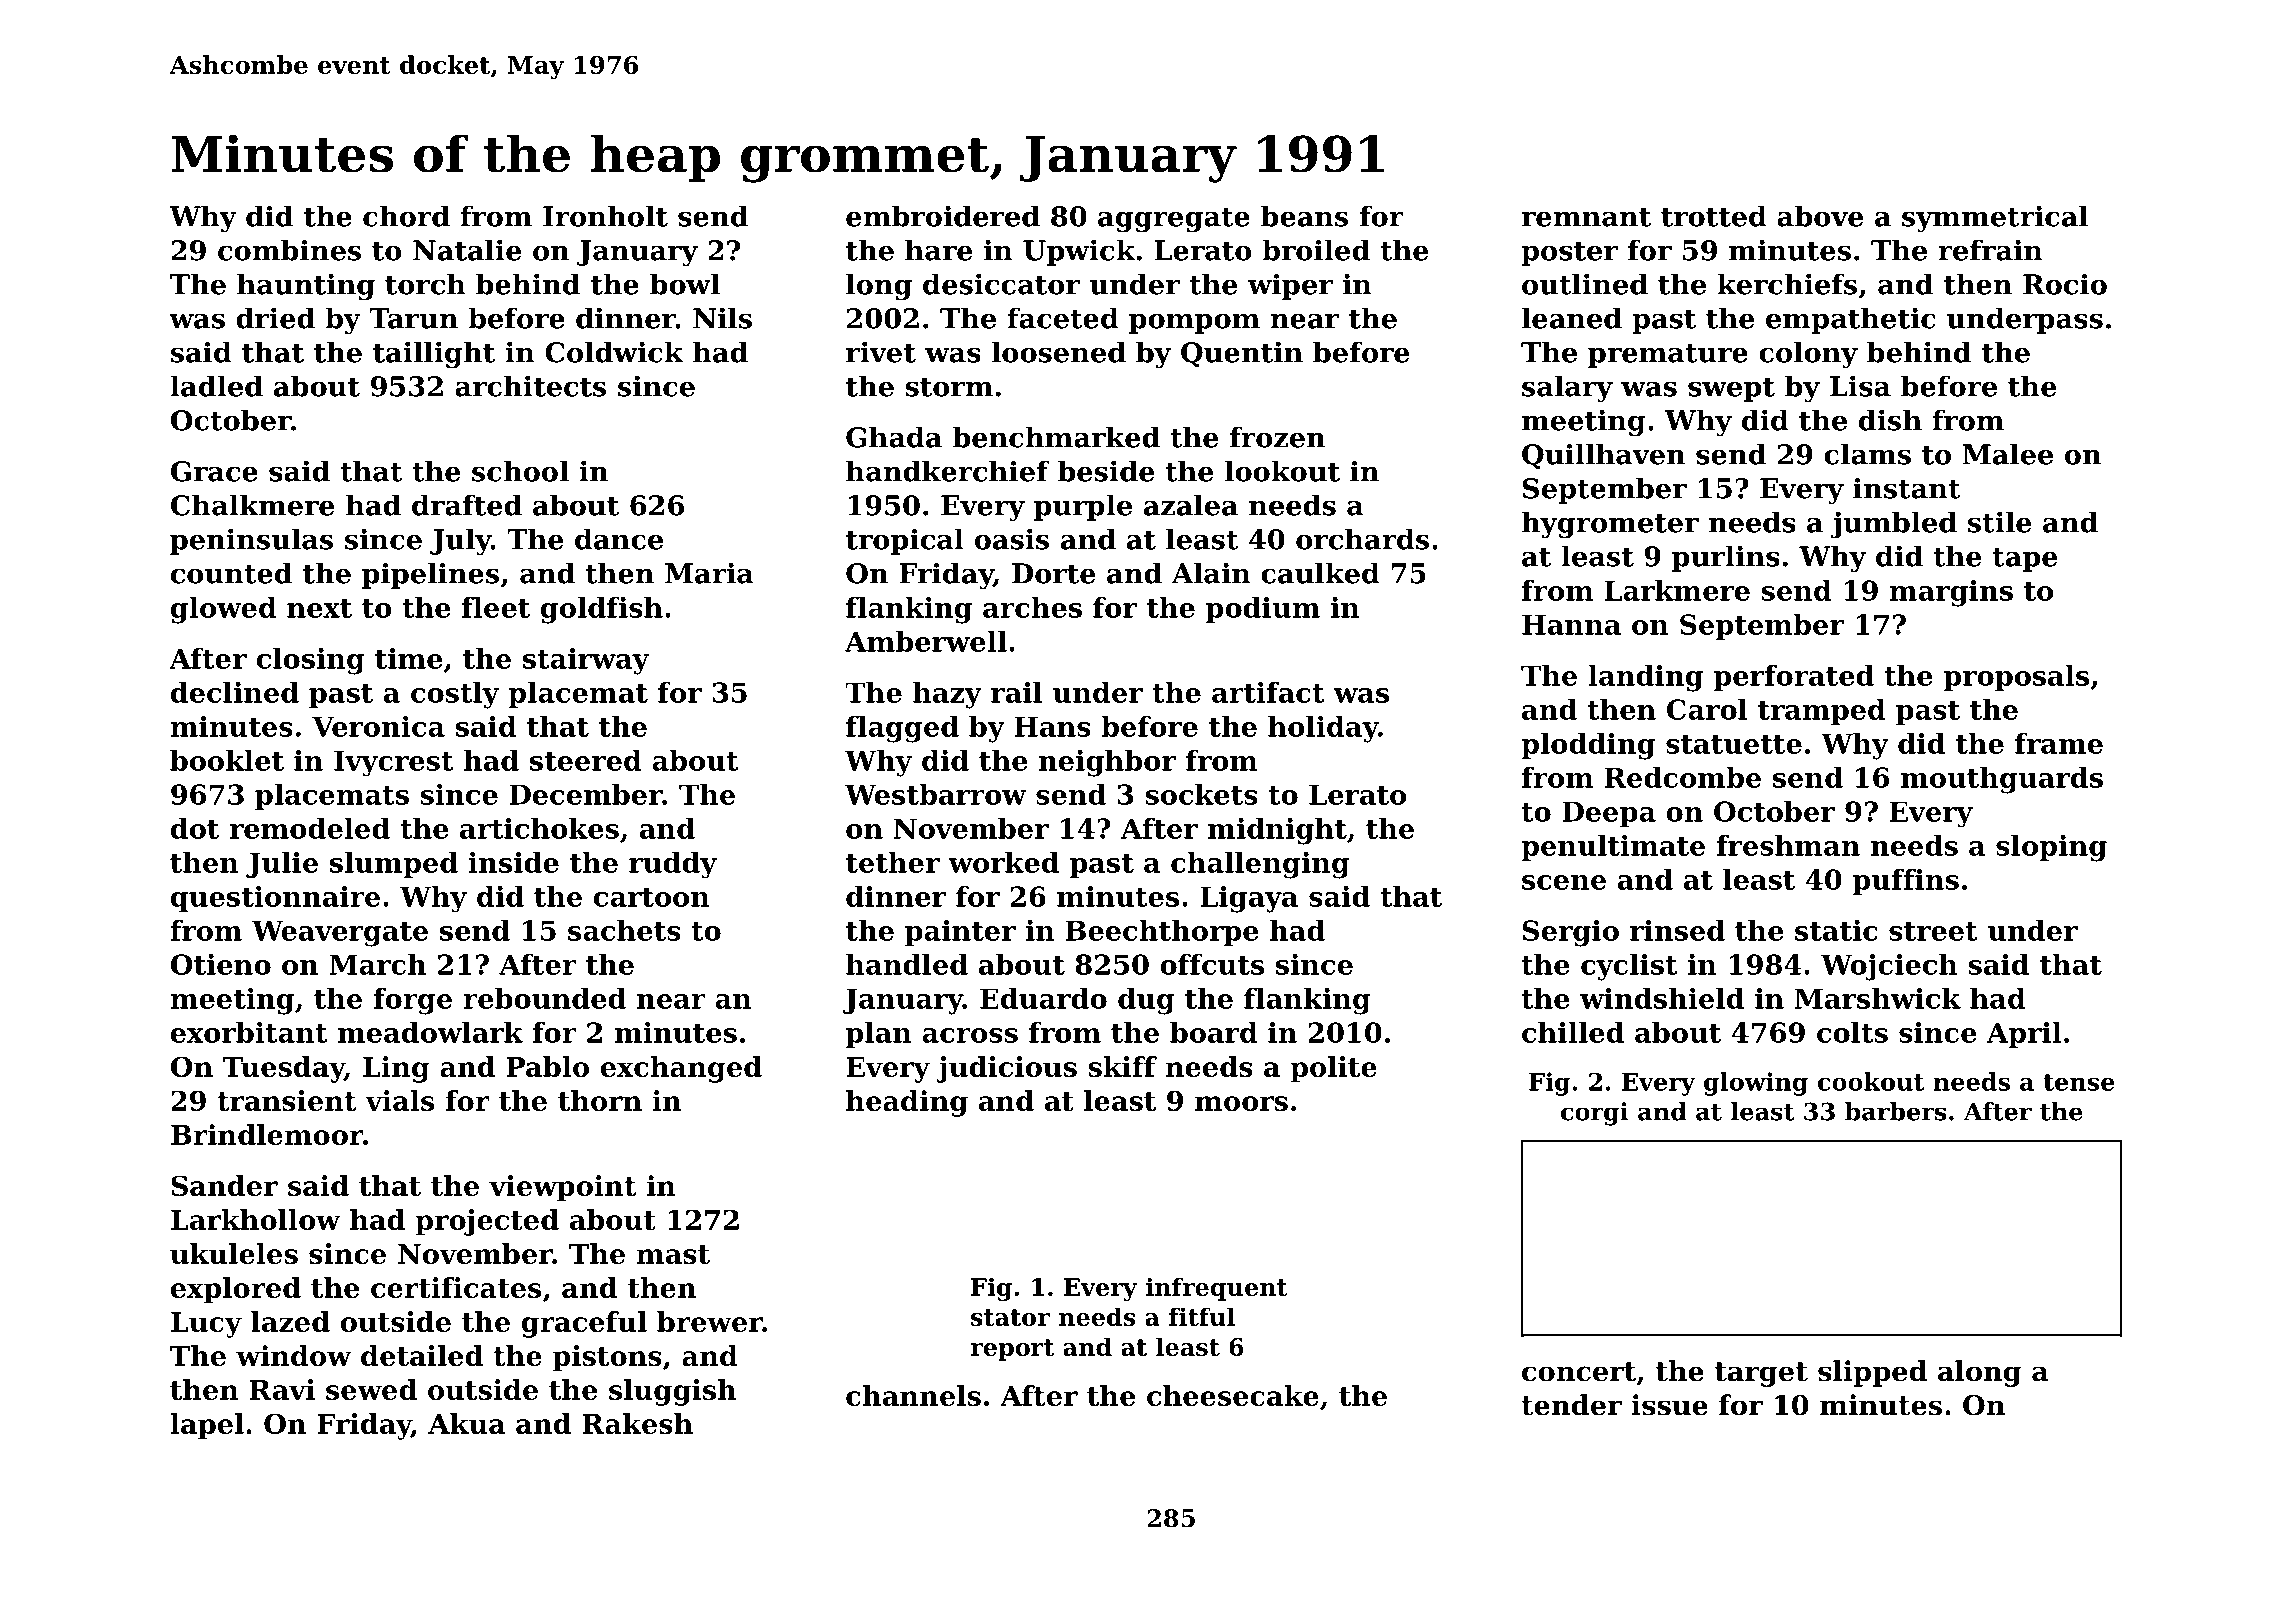 The width and height of the screenshot is (2292, 1620). What do you see at coordinates (1233, 1395) in the screenshot?
I see `cheesecake` at bounding box center [1233, 1395].
